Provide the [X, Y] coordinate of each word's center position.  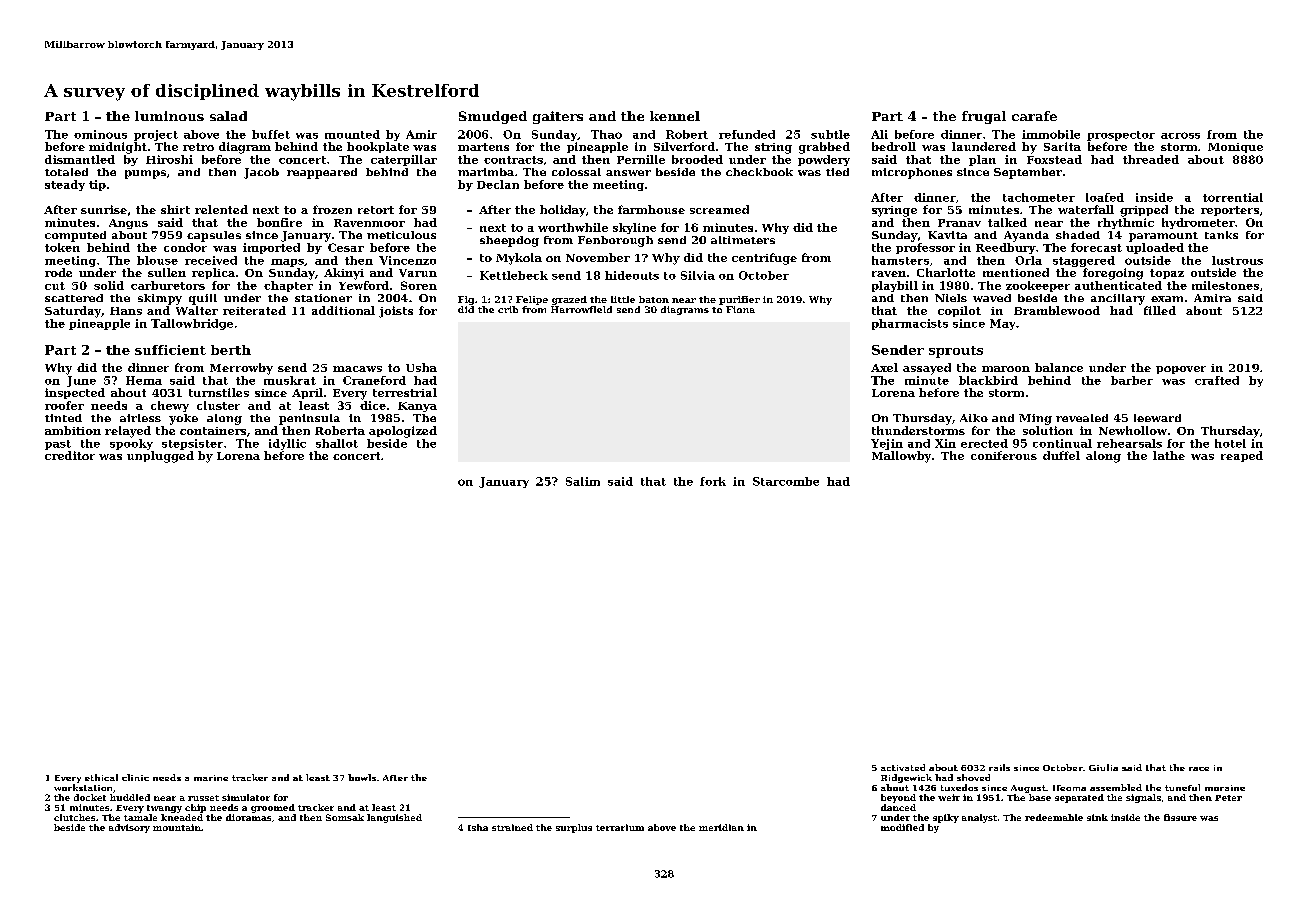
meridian [721, 827]
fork [713, 481]
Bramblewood [1057, 310]
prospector [1121, 136]
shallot [337, 443]
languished [394, 818]
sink [1097, 817]
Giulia [1103, 767]
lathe [1169, 455]
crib [508, 309]
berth [231, 350]
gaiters [558, 117]
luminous [169, 116]
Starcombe [786, 481]
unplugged [160, 457]
